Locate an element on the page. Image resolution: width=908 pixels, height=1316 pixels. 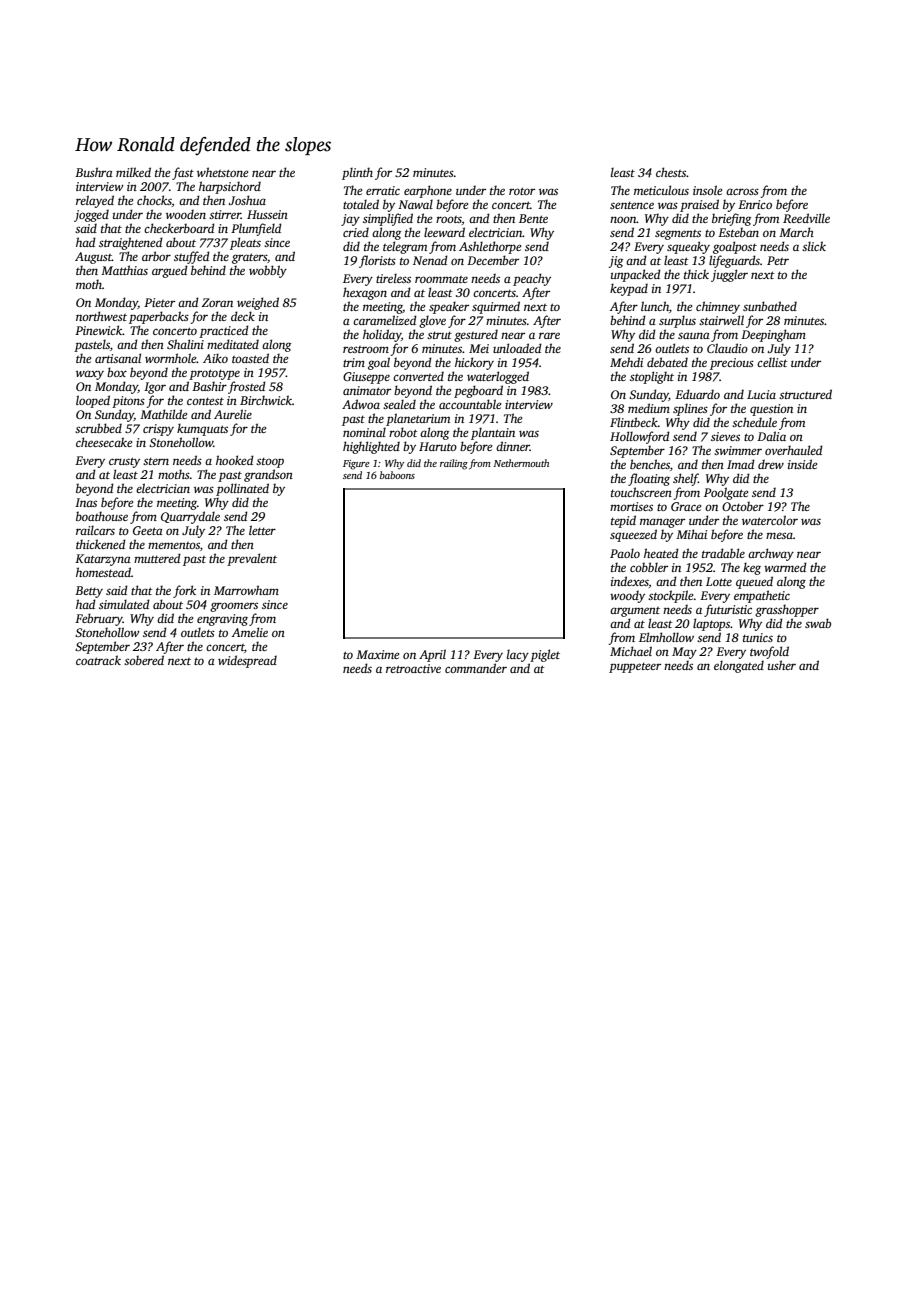
rotor is located at coordinates (522, 191).
